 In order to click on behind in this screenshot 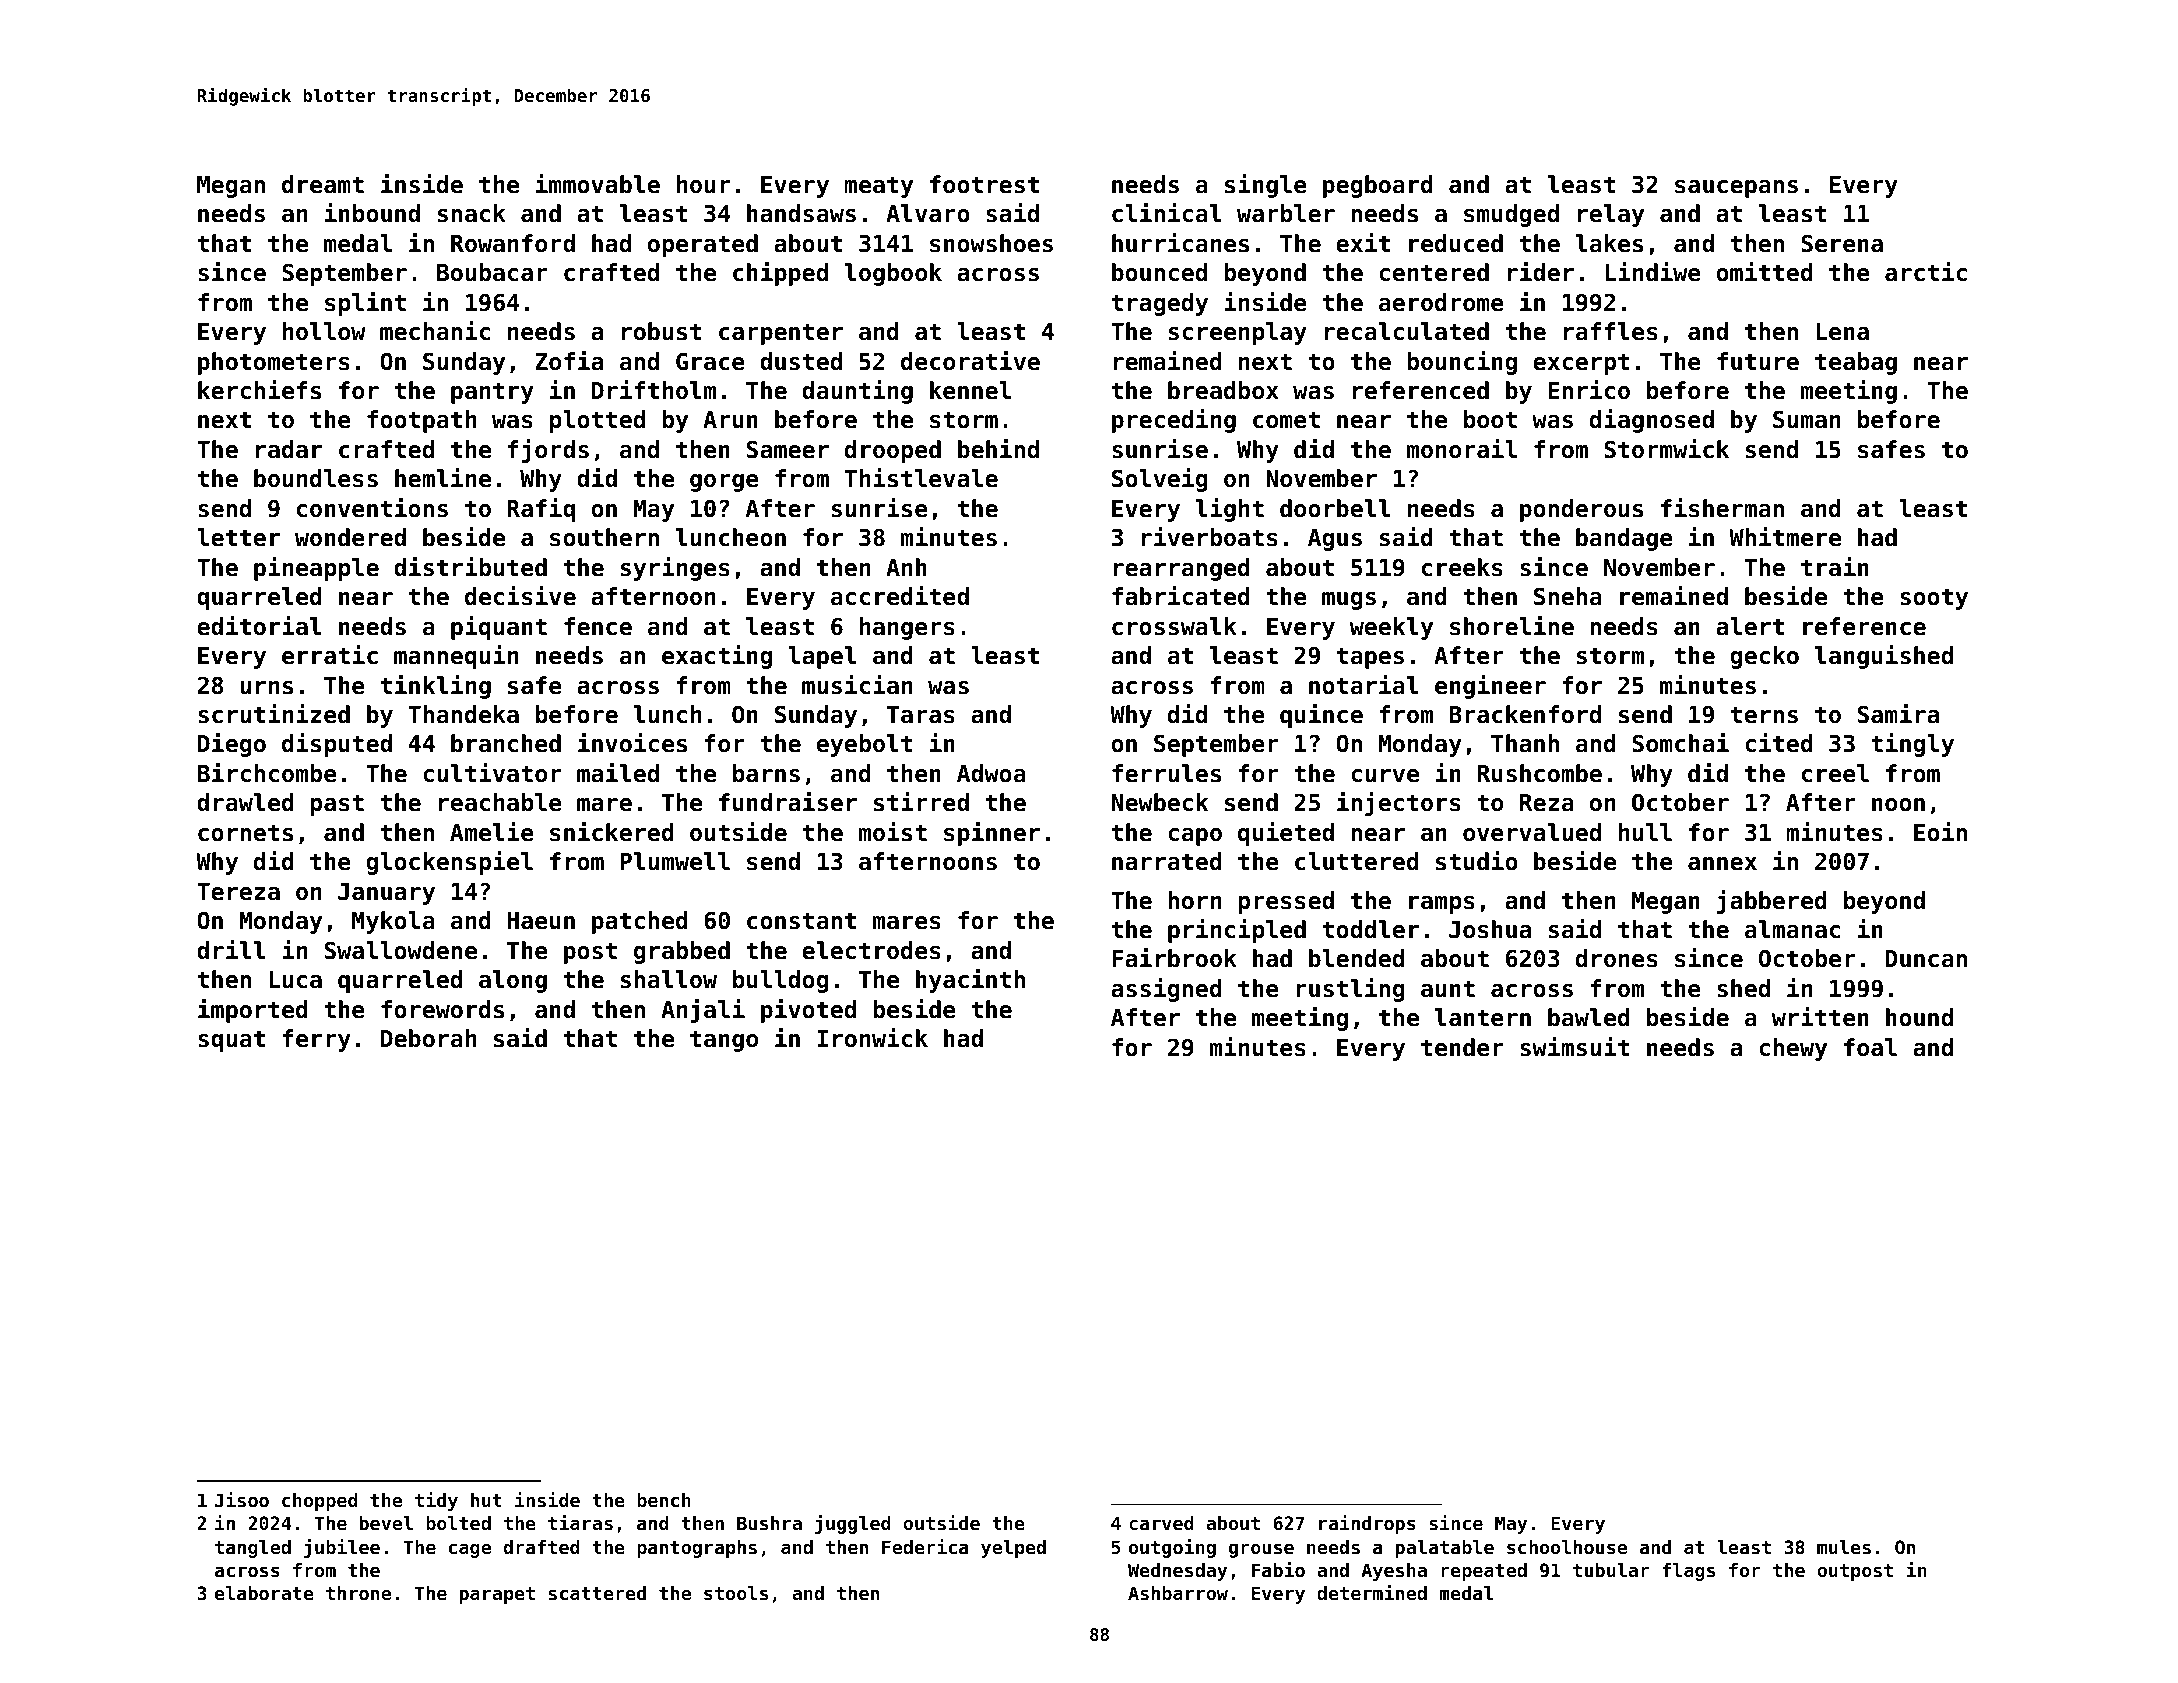, I will do `click(998, 449)`.
